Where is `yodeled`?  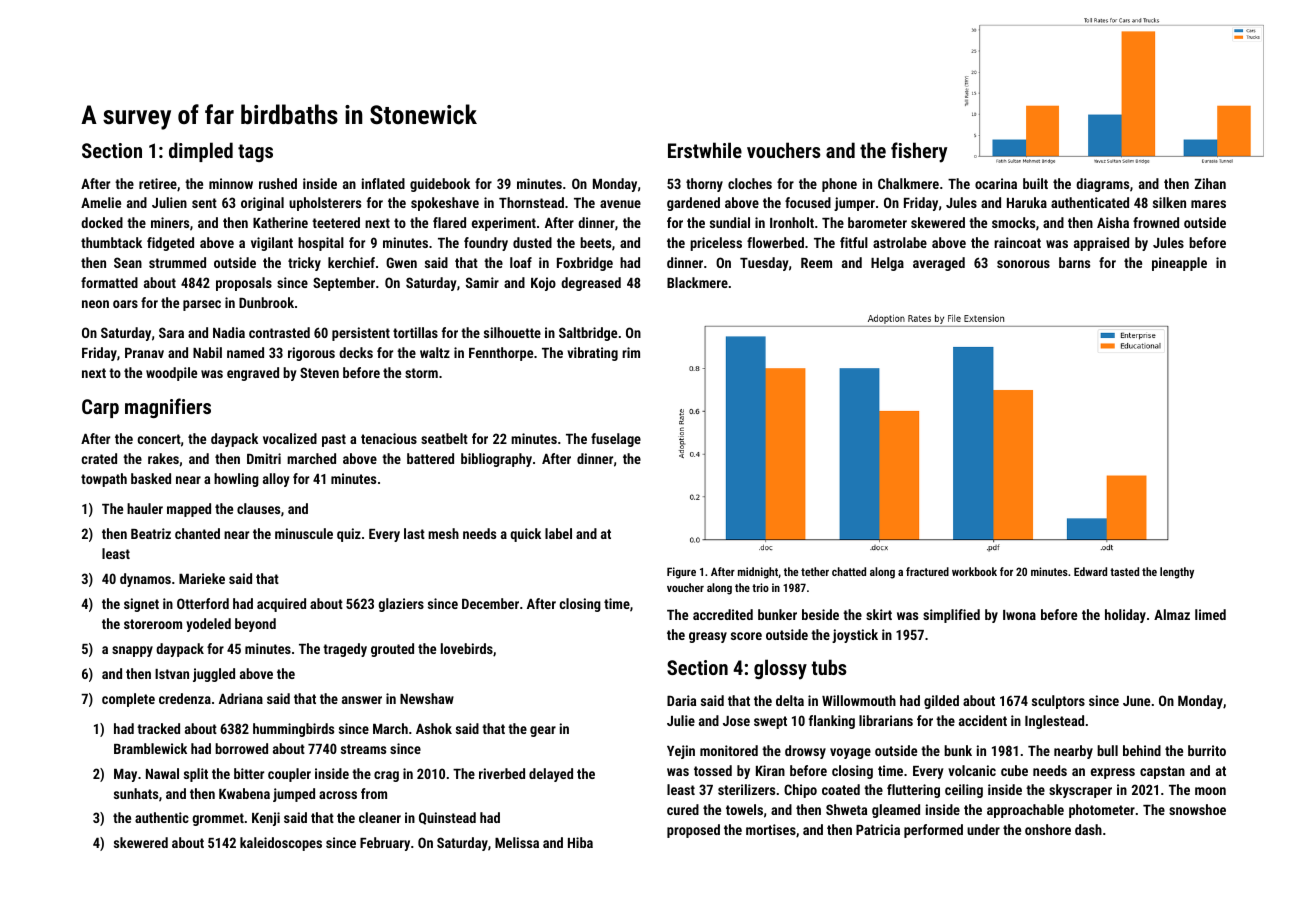
yodeled is located at coordinates (208, 625).
